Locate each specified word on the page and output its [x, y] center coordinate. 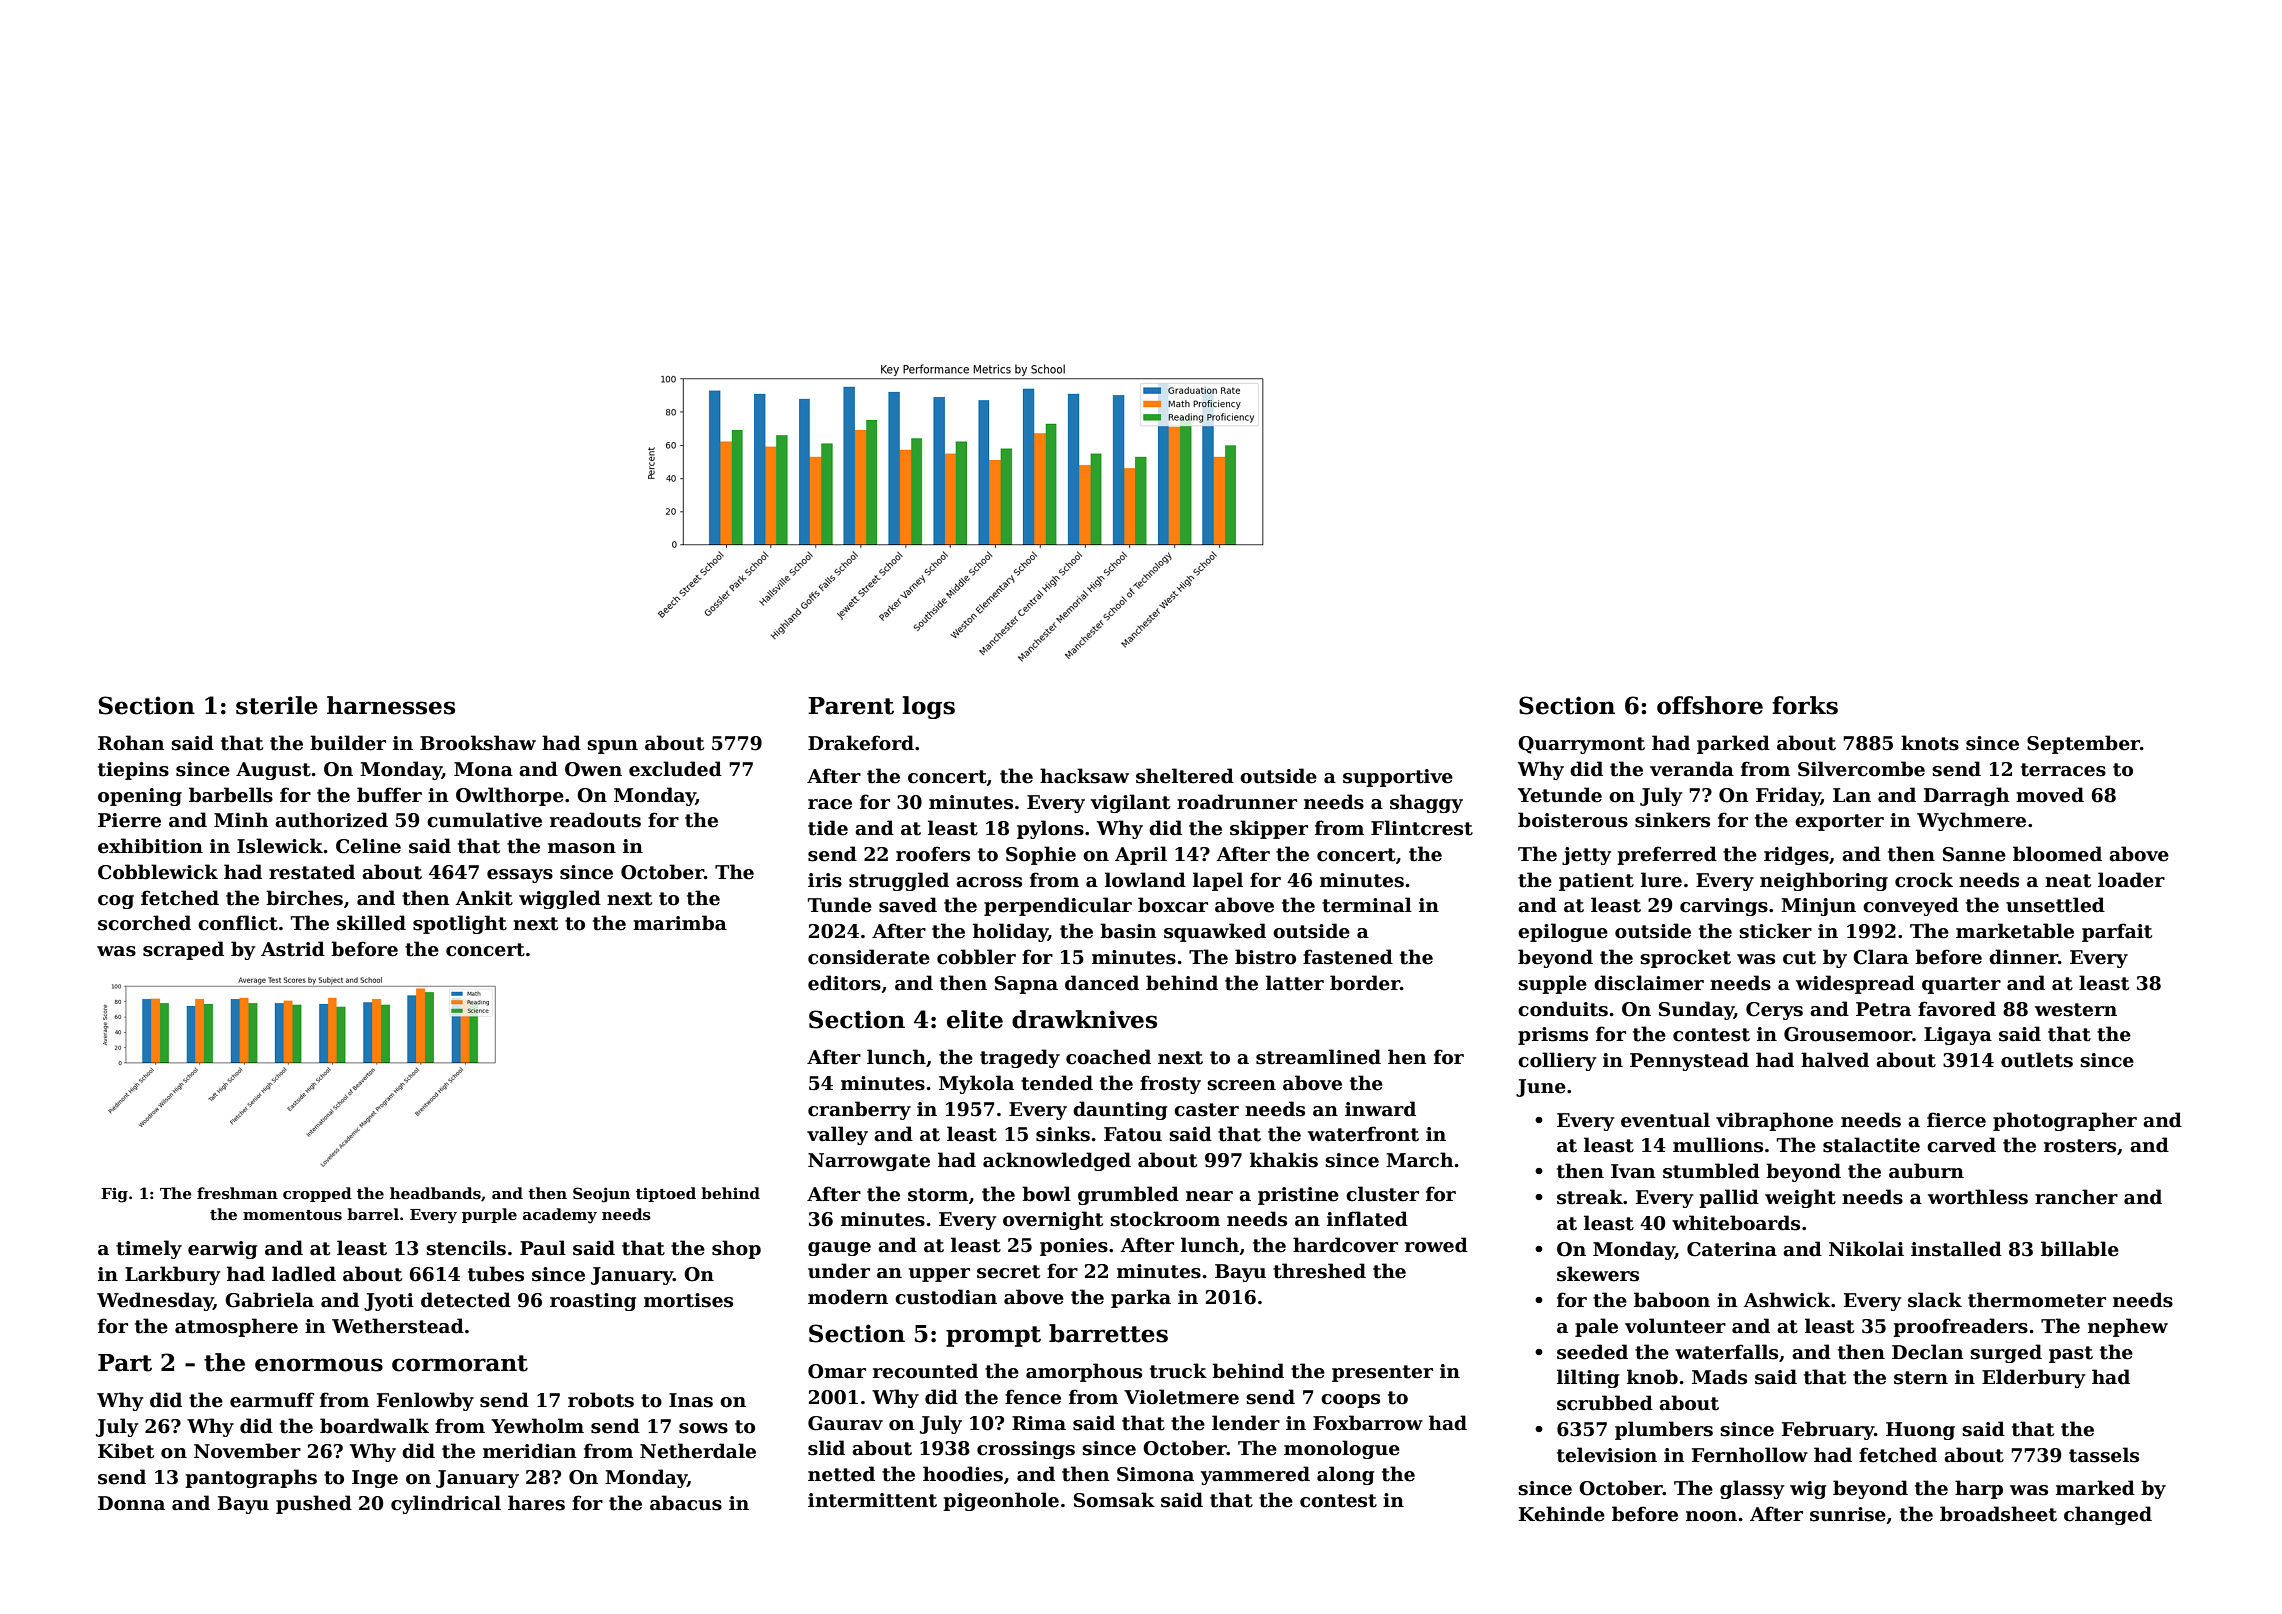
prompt [993, 1336]
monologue [1342, 1449]
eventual [1665, 1120]
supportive [1398, 778]
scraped [183, 950]
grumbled [1128, 1195]
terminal [1367, 905]
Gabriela [269, 1300]
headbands [435, 1193]
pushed [314, 1504]
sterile [277, 705]
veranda [1692, 769]
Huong [1920, 1431]
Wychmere [1971, 821]
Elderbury [2033, 1378]
